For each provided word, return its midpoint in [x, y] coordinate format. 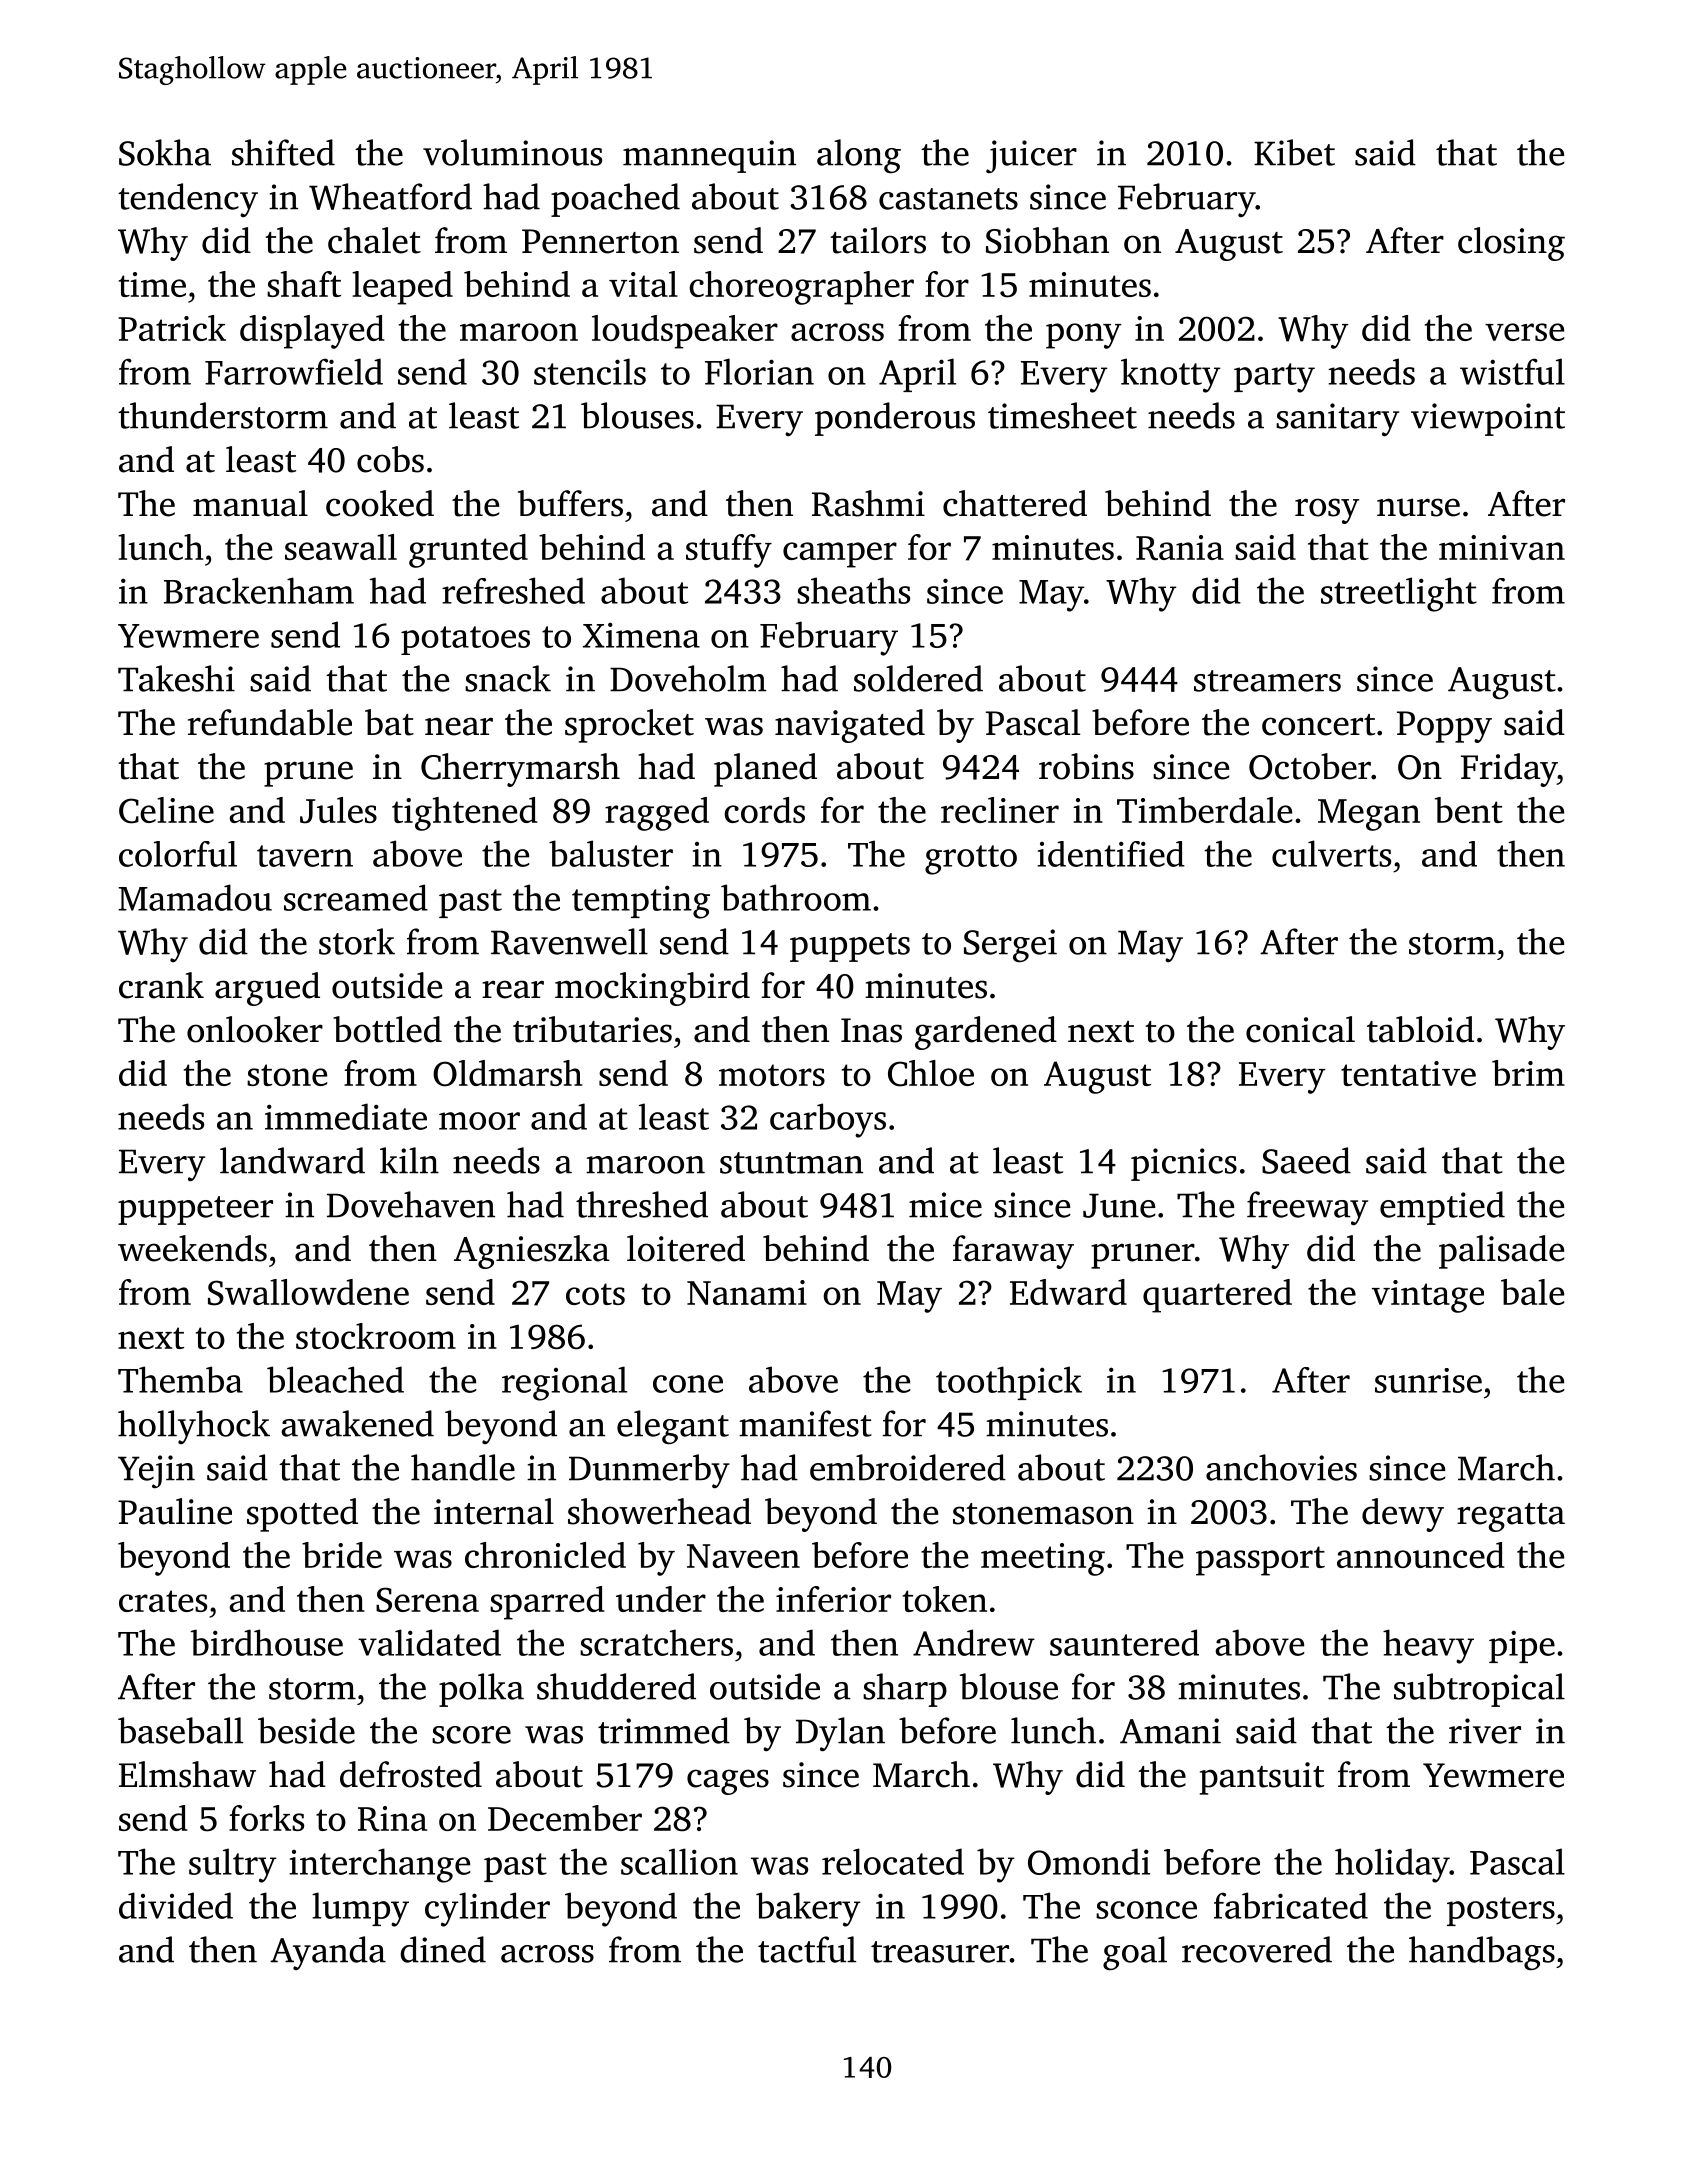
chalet [374, 240]
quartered [1217, 1296]
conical [1300, 1029]
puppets [850, 947]
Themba [180, 1379]
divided [176, 1905]
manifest [805, 1423]
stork [357, 941]
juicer [1031, 156]
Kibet [1294, 152]
